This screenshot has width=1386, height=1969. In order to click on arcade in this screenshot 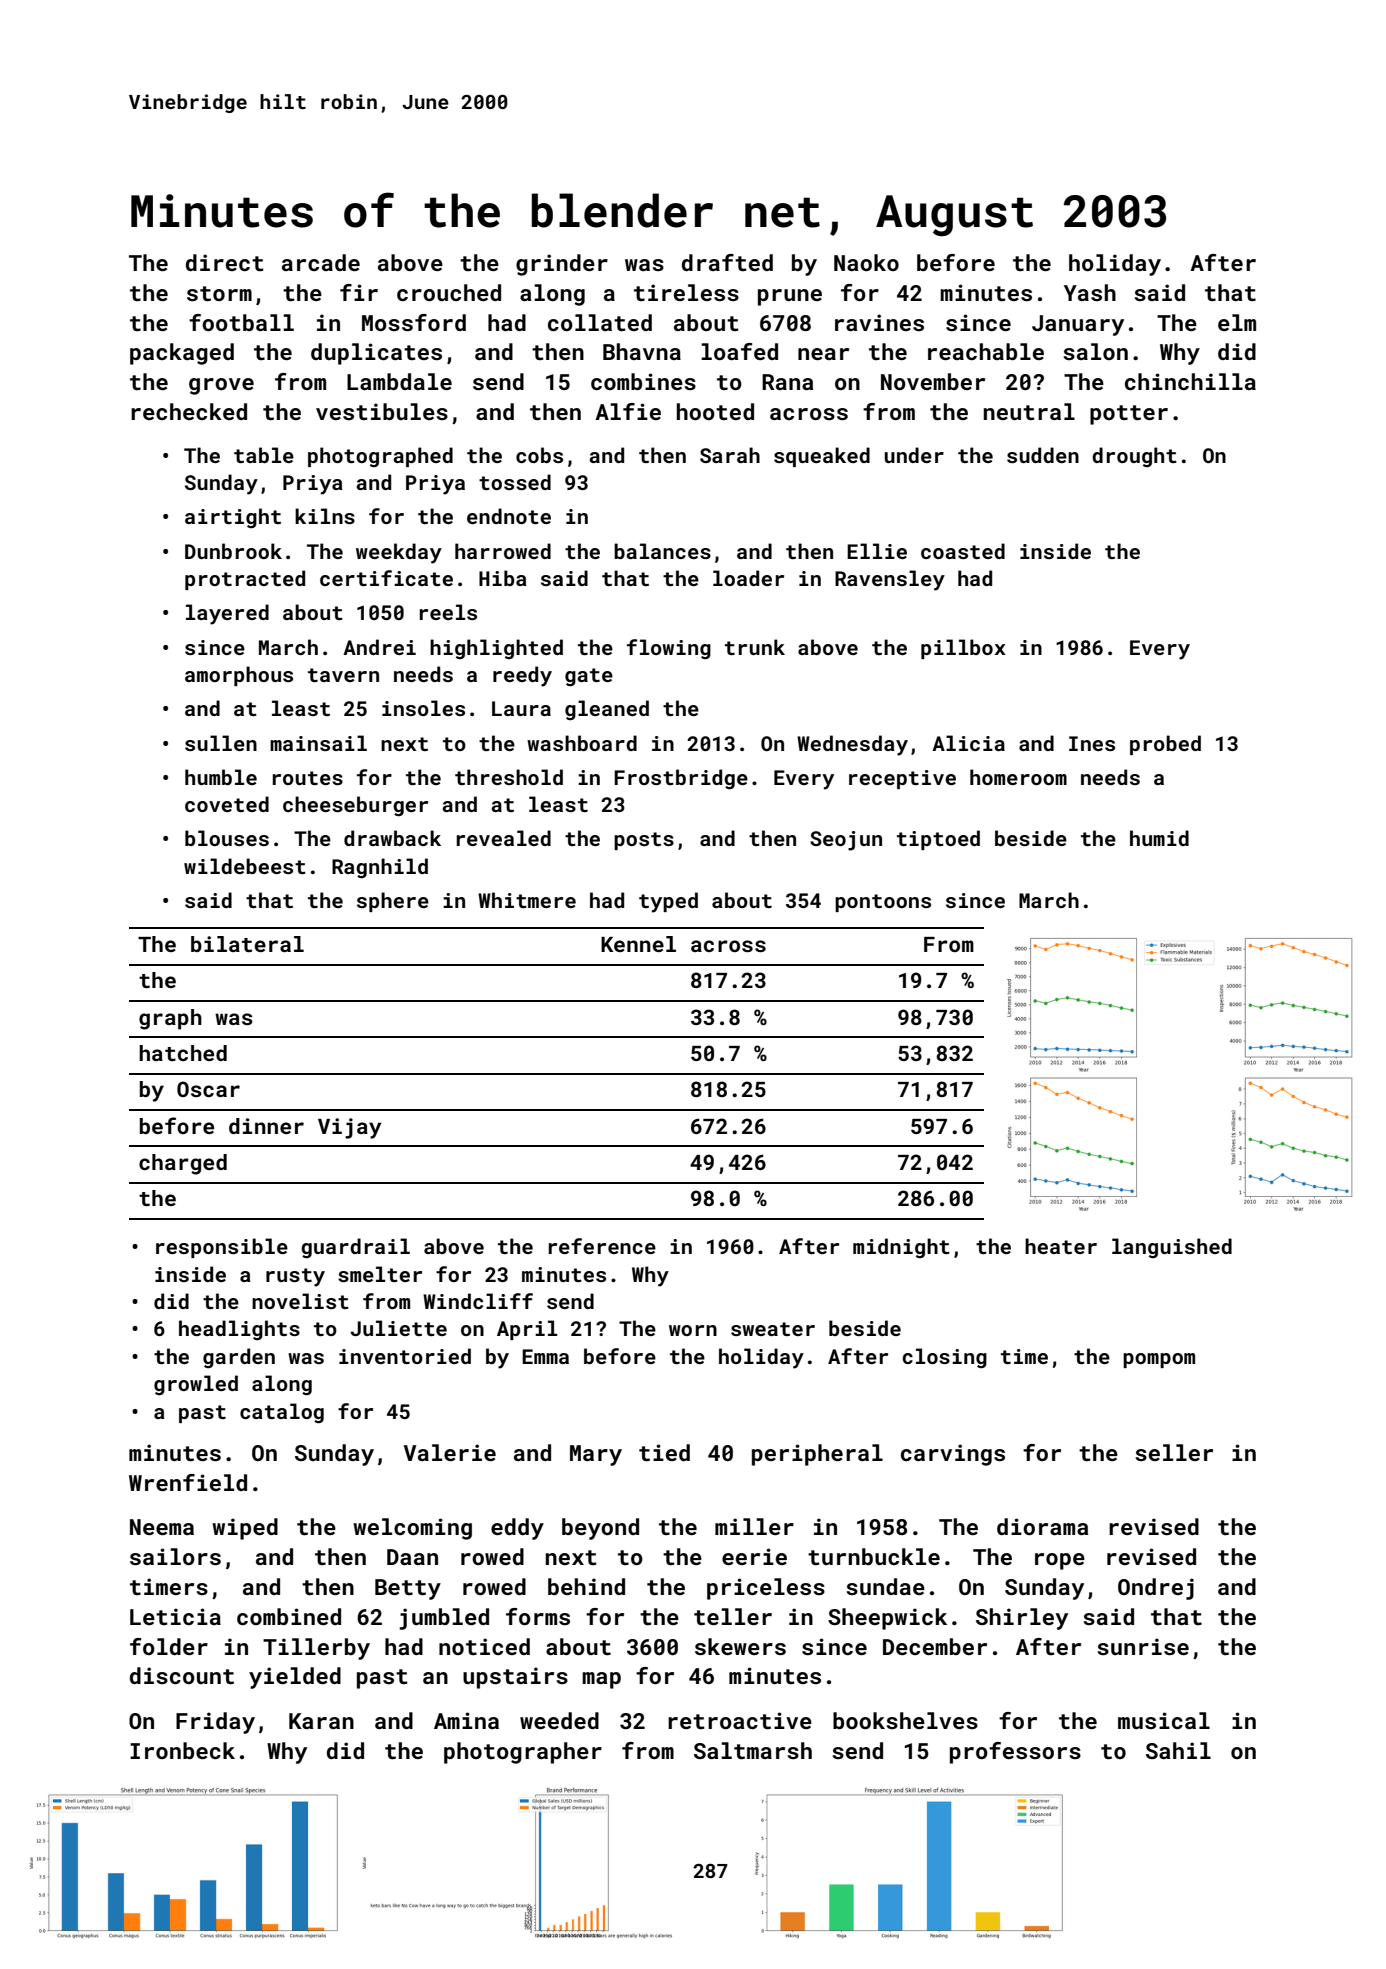, I will do `click(321, 262)`.
